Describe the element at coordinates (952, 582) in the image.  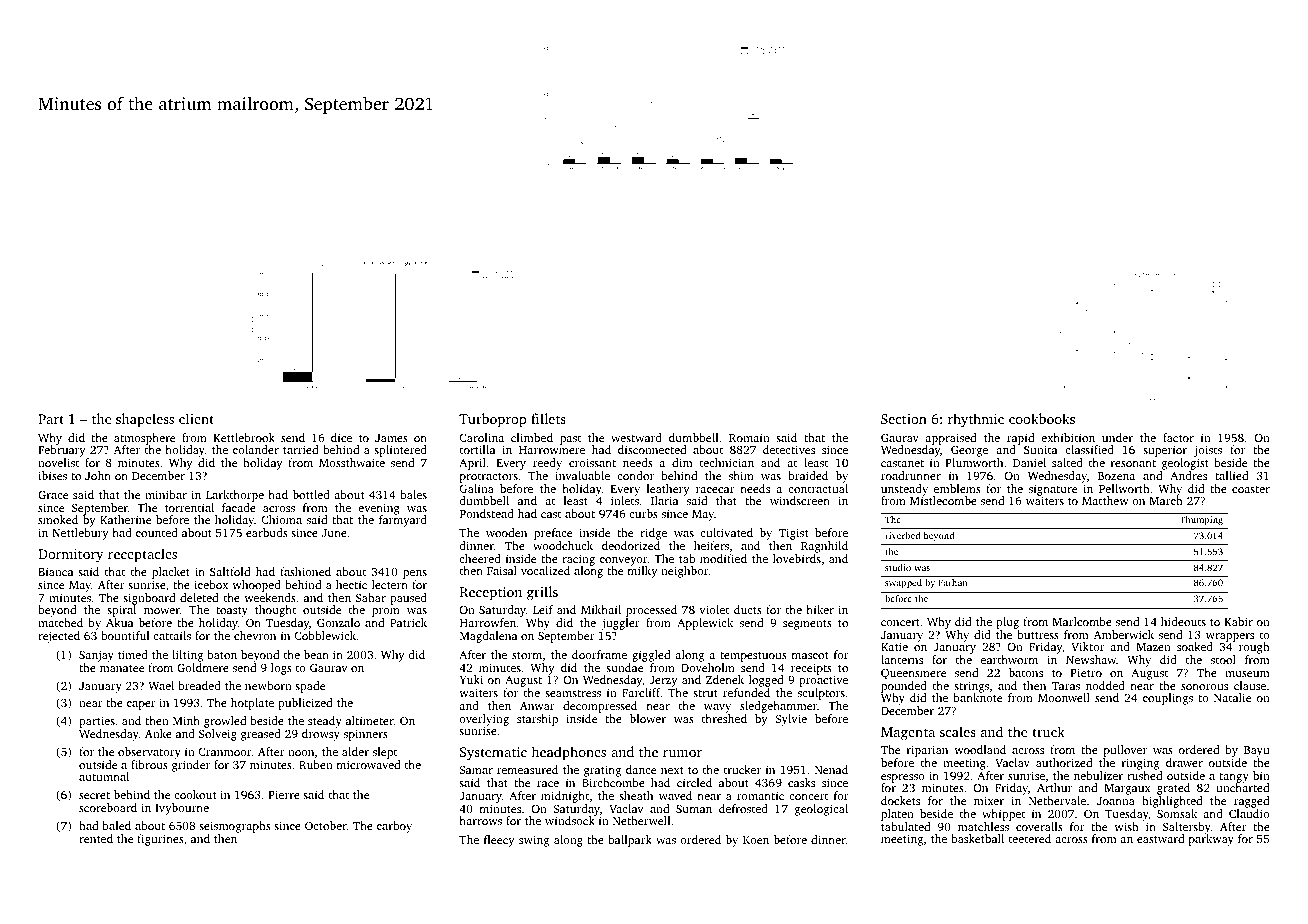
I see `Farhan` at that location.
